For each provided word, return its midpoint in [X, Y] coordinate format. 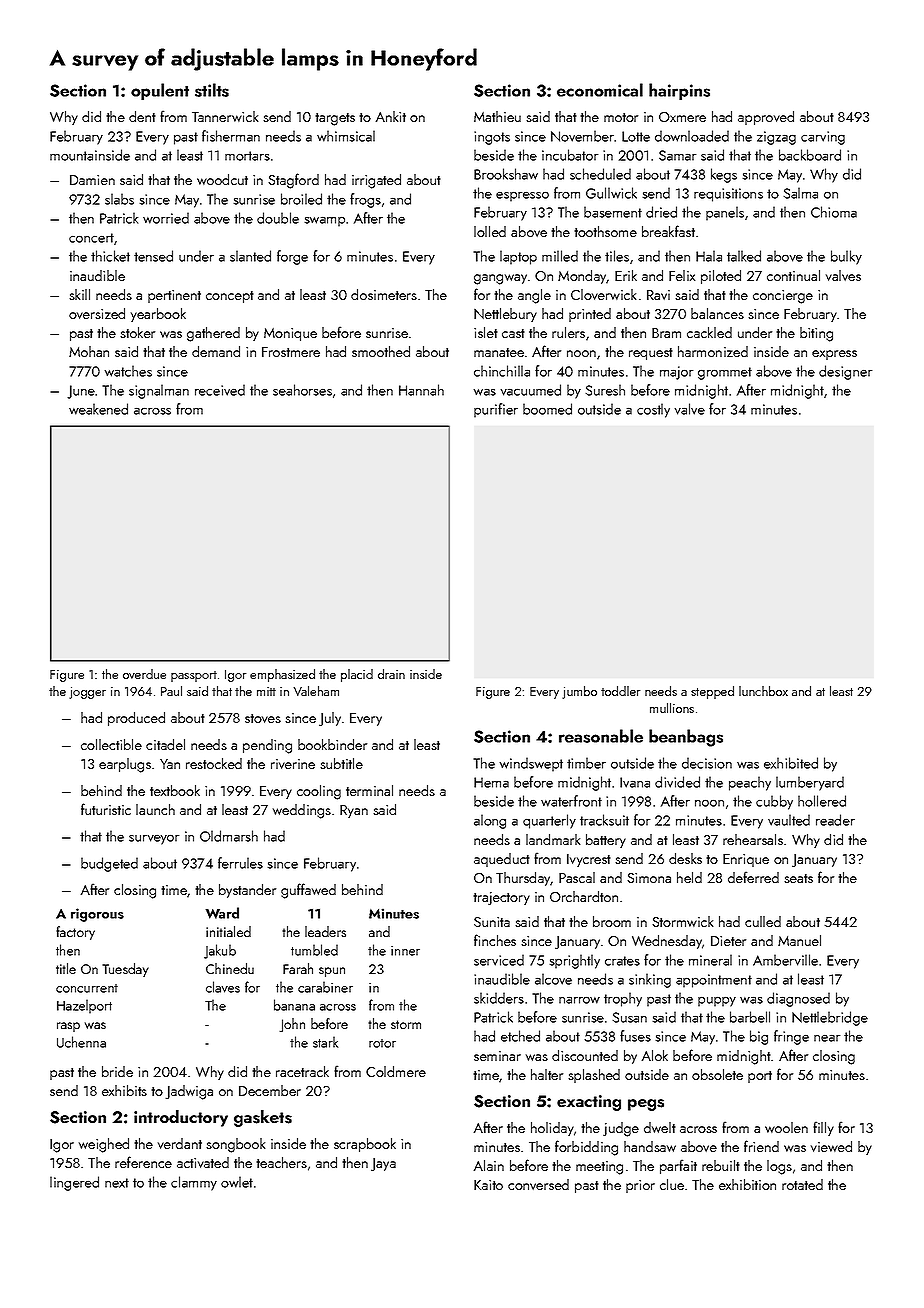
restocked [214, 763]
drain [391, 674]
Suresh [605, 390]
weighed [104, 1145]
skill [79, 294]
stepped [712, 692]
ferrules [240, 863]
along [490, 821]
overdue [144, 674]
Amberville [785, 960]
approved [766, 118]
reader [835, 820]
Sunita [492, 922]
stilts [212, 90]
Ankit [390, 116]
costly [653, 410]
